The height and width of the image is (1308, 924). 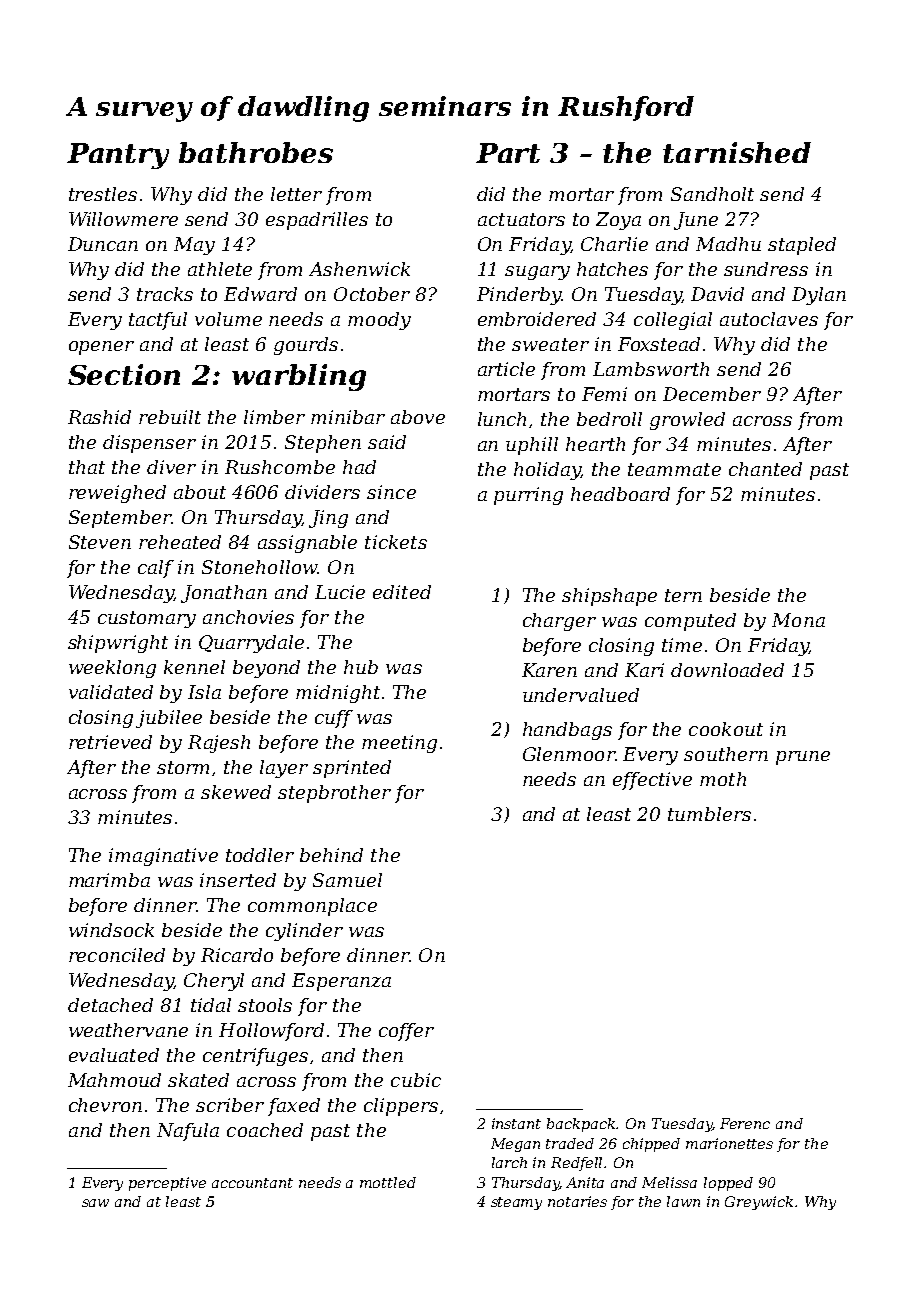 What do you see at coordinates (256, 152) in the image?
I see `bathrobes` at bounding box center [256, 152].
